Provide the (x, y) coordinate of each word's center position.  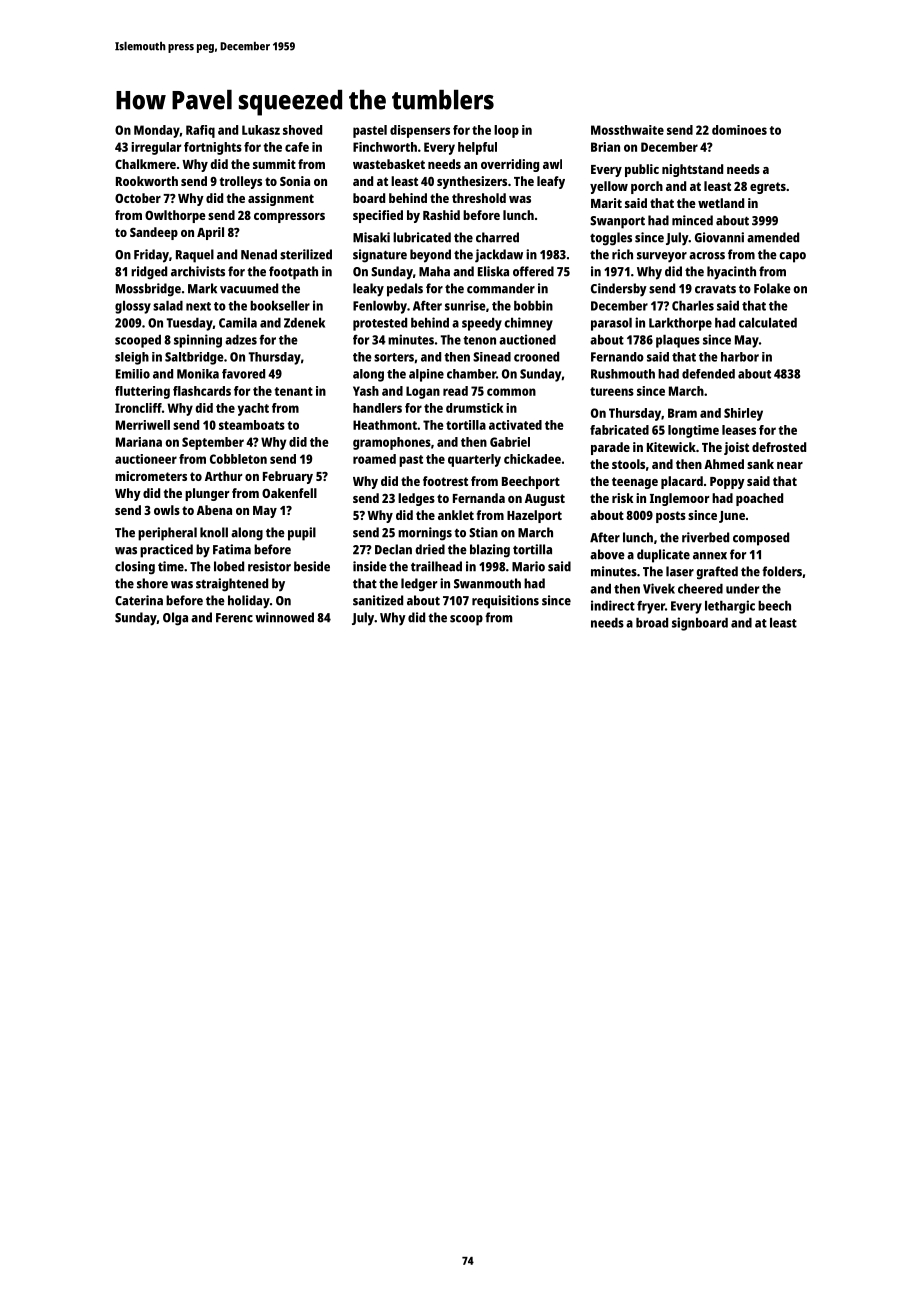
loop (506, 131)
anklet (456, 515)
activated (515, 425)
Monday (157, 131)
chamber (471, 374)
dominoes (739, 130)
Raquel (195, 256)
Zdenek (304, 323)
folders (782, 571)
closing (135, 568)
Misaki (371, 237)
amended (773, 237)
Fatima (232, 549)
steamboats (252, 425)
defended (708, 374)
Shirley (743, 414)
